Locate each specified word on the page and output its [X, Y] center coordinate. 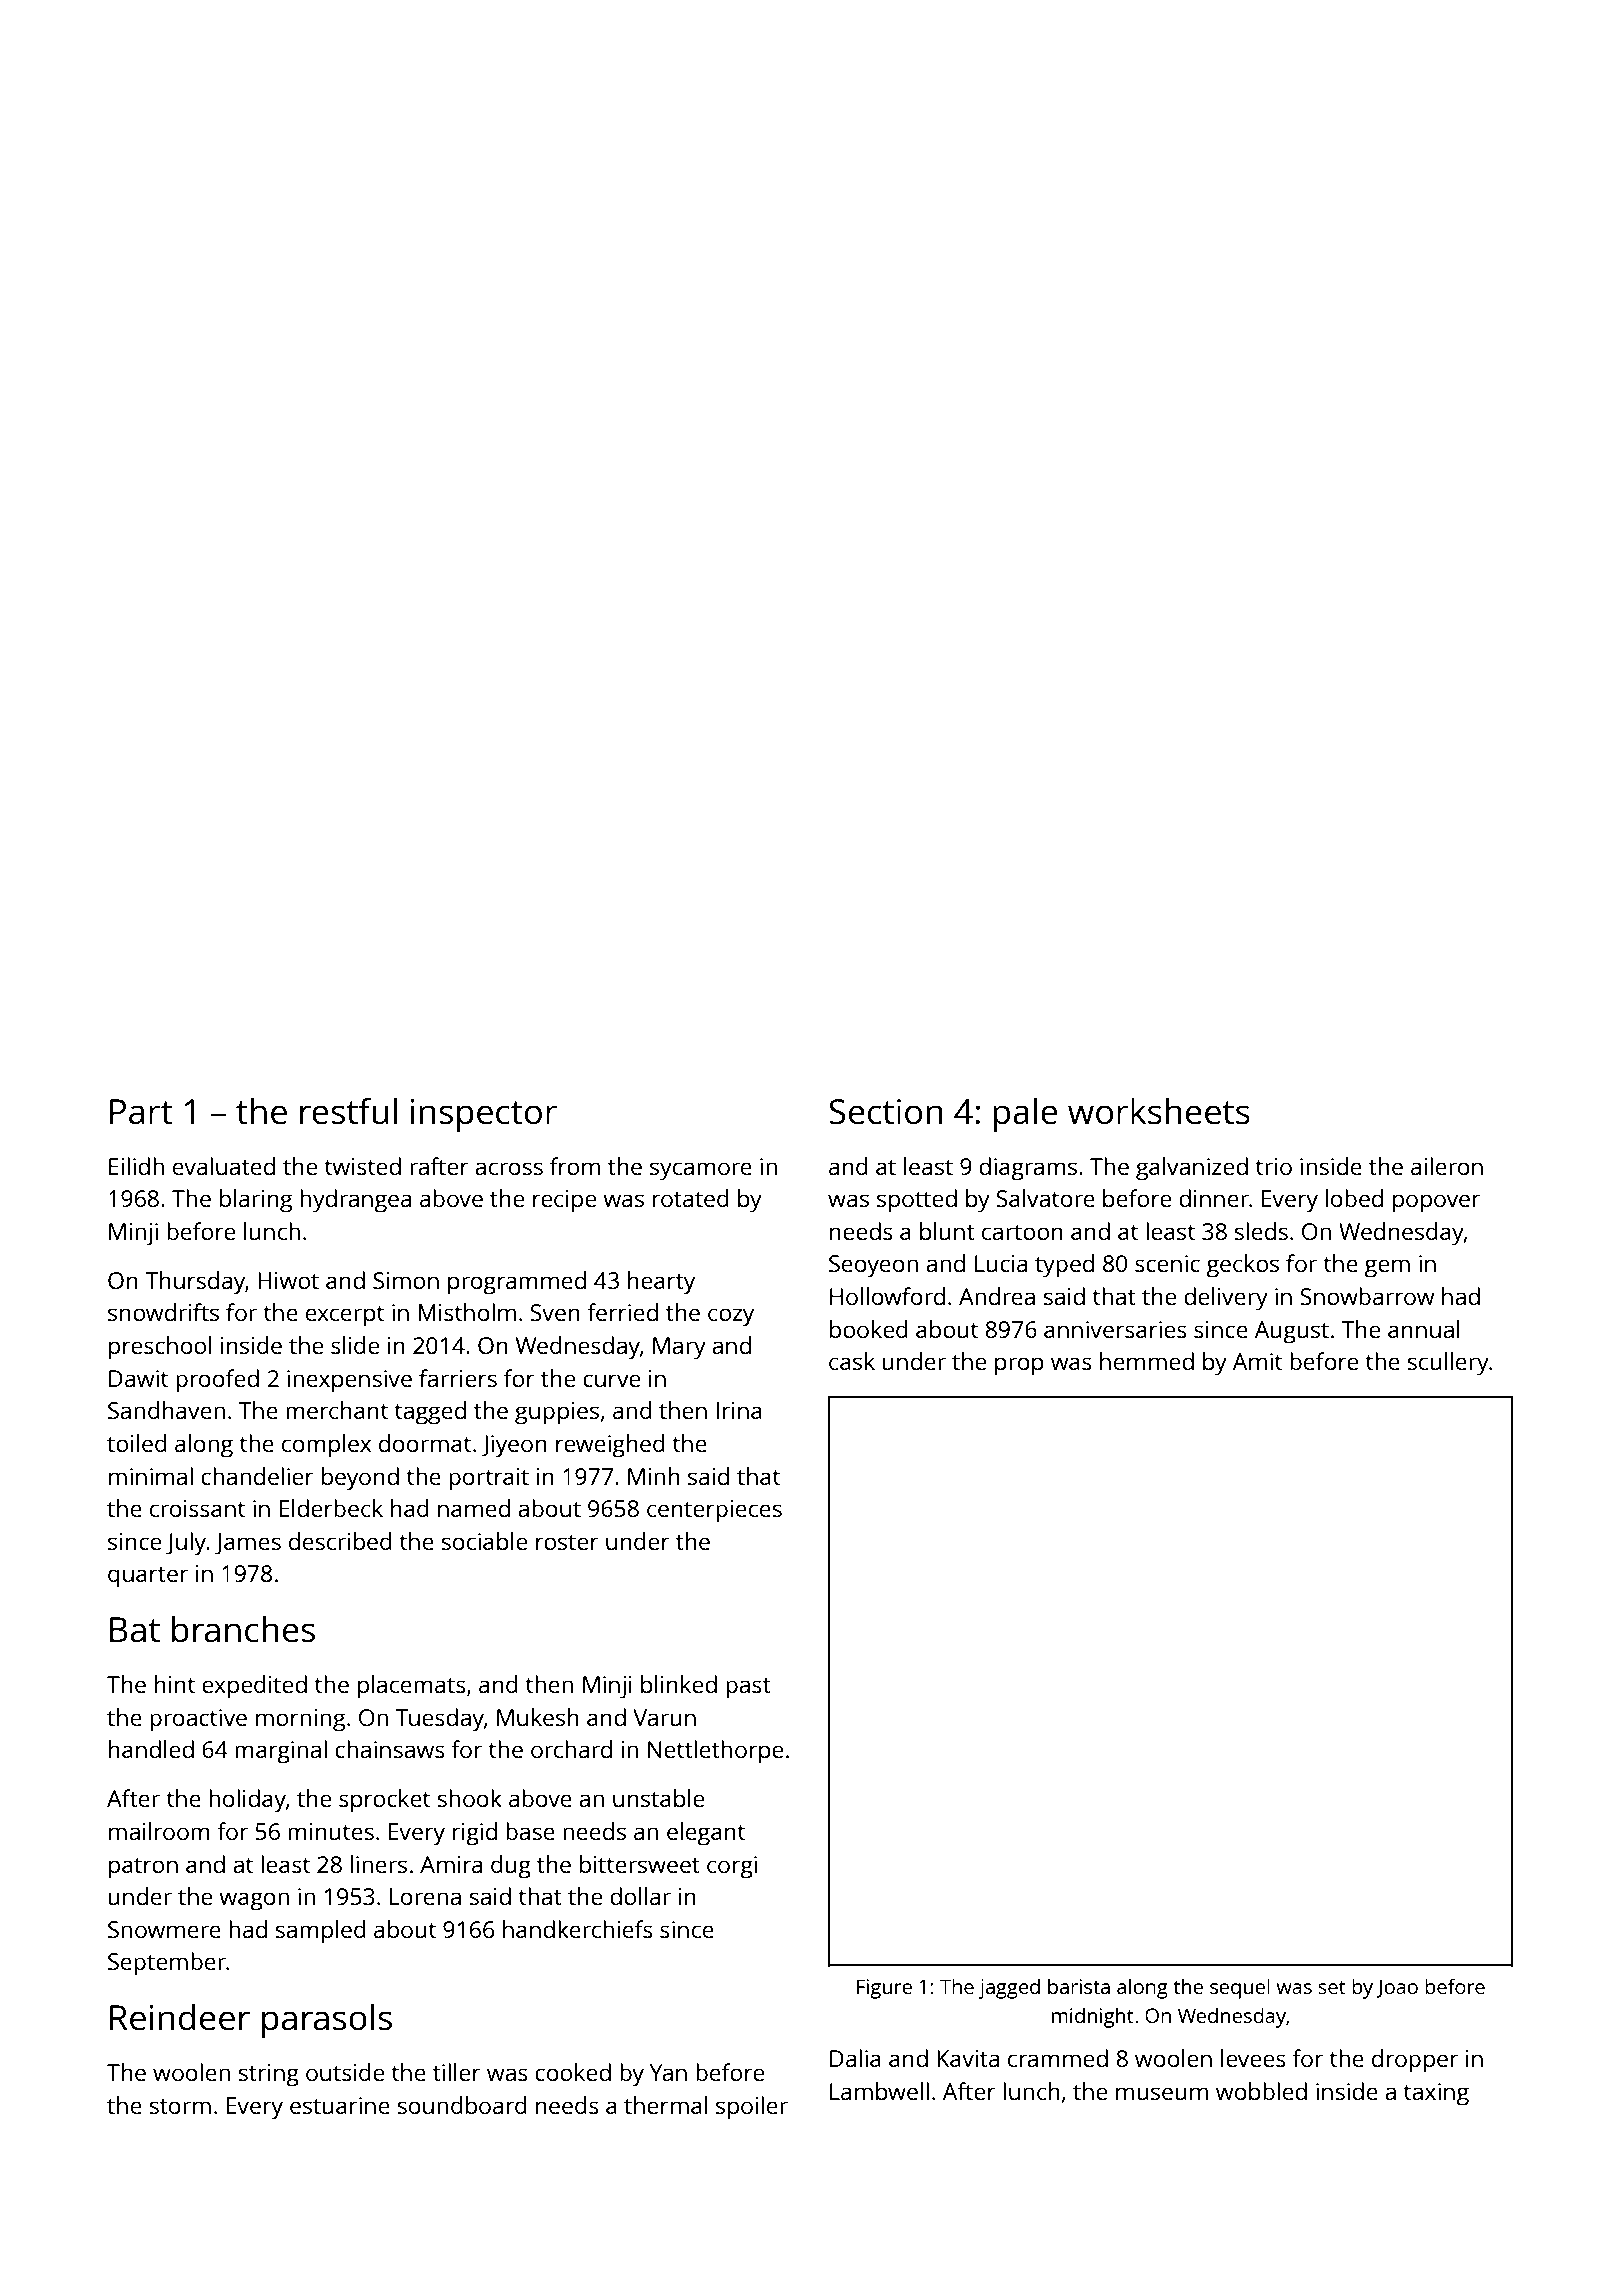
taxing [1436, 2094]
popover [1436, 1203]
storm [180, 2106]
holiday [247, 1801]
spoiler [752, 2108]
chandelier [257, 1476]
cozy [731, 1317]
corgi [732, 1867]
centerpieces [714, 1511]
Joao [1397, 1988]
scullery [1448, 1364]
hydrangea [355, 1201]
